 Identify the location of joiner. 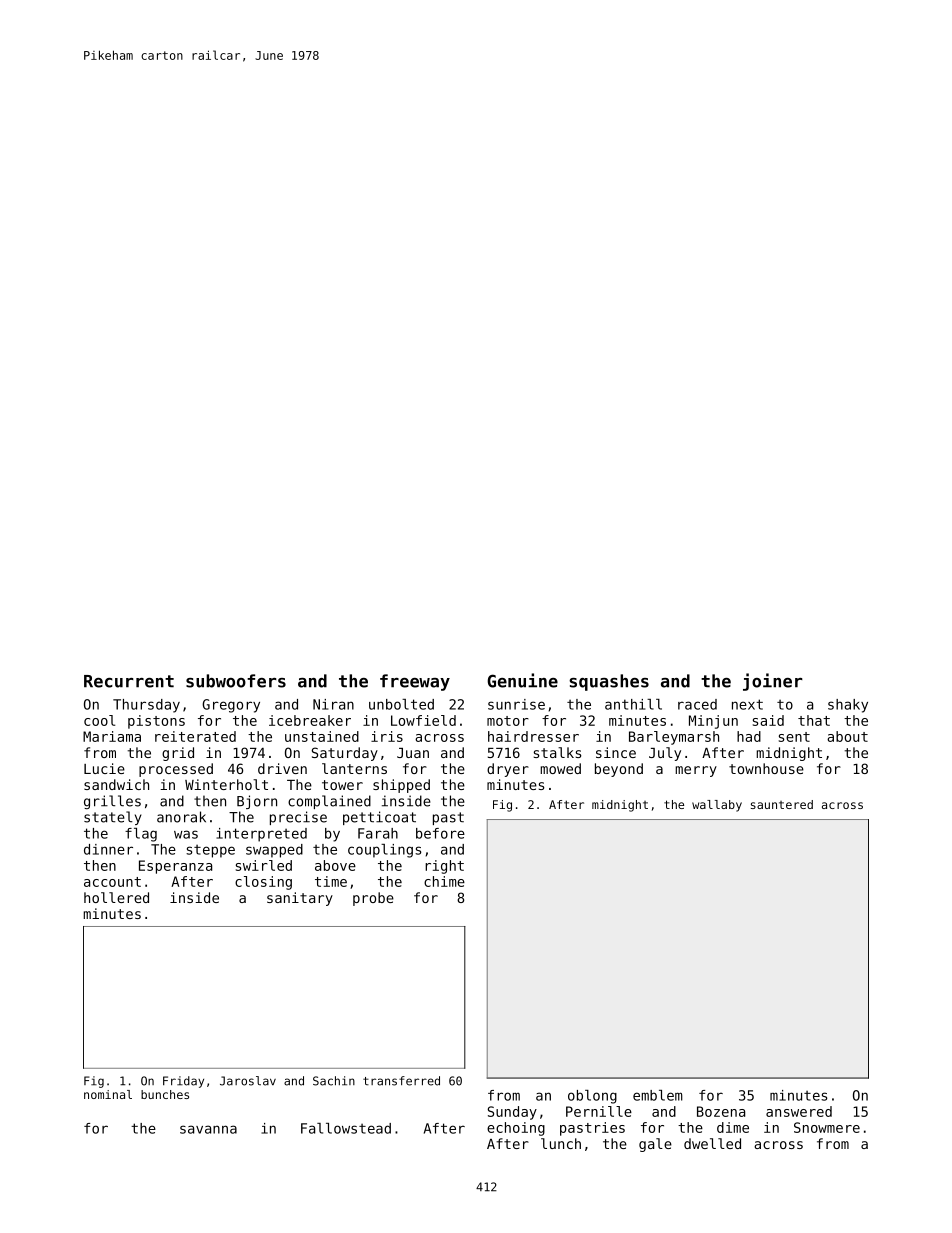
(773, 682).
